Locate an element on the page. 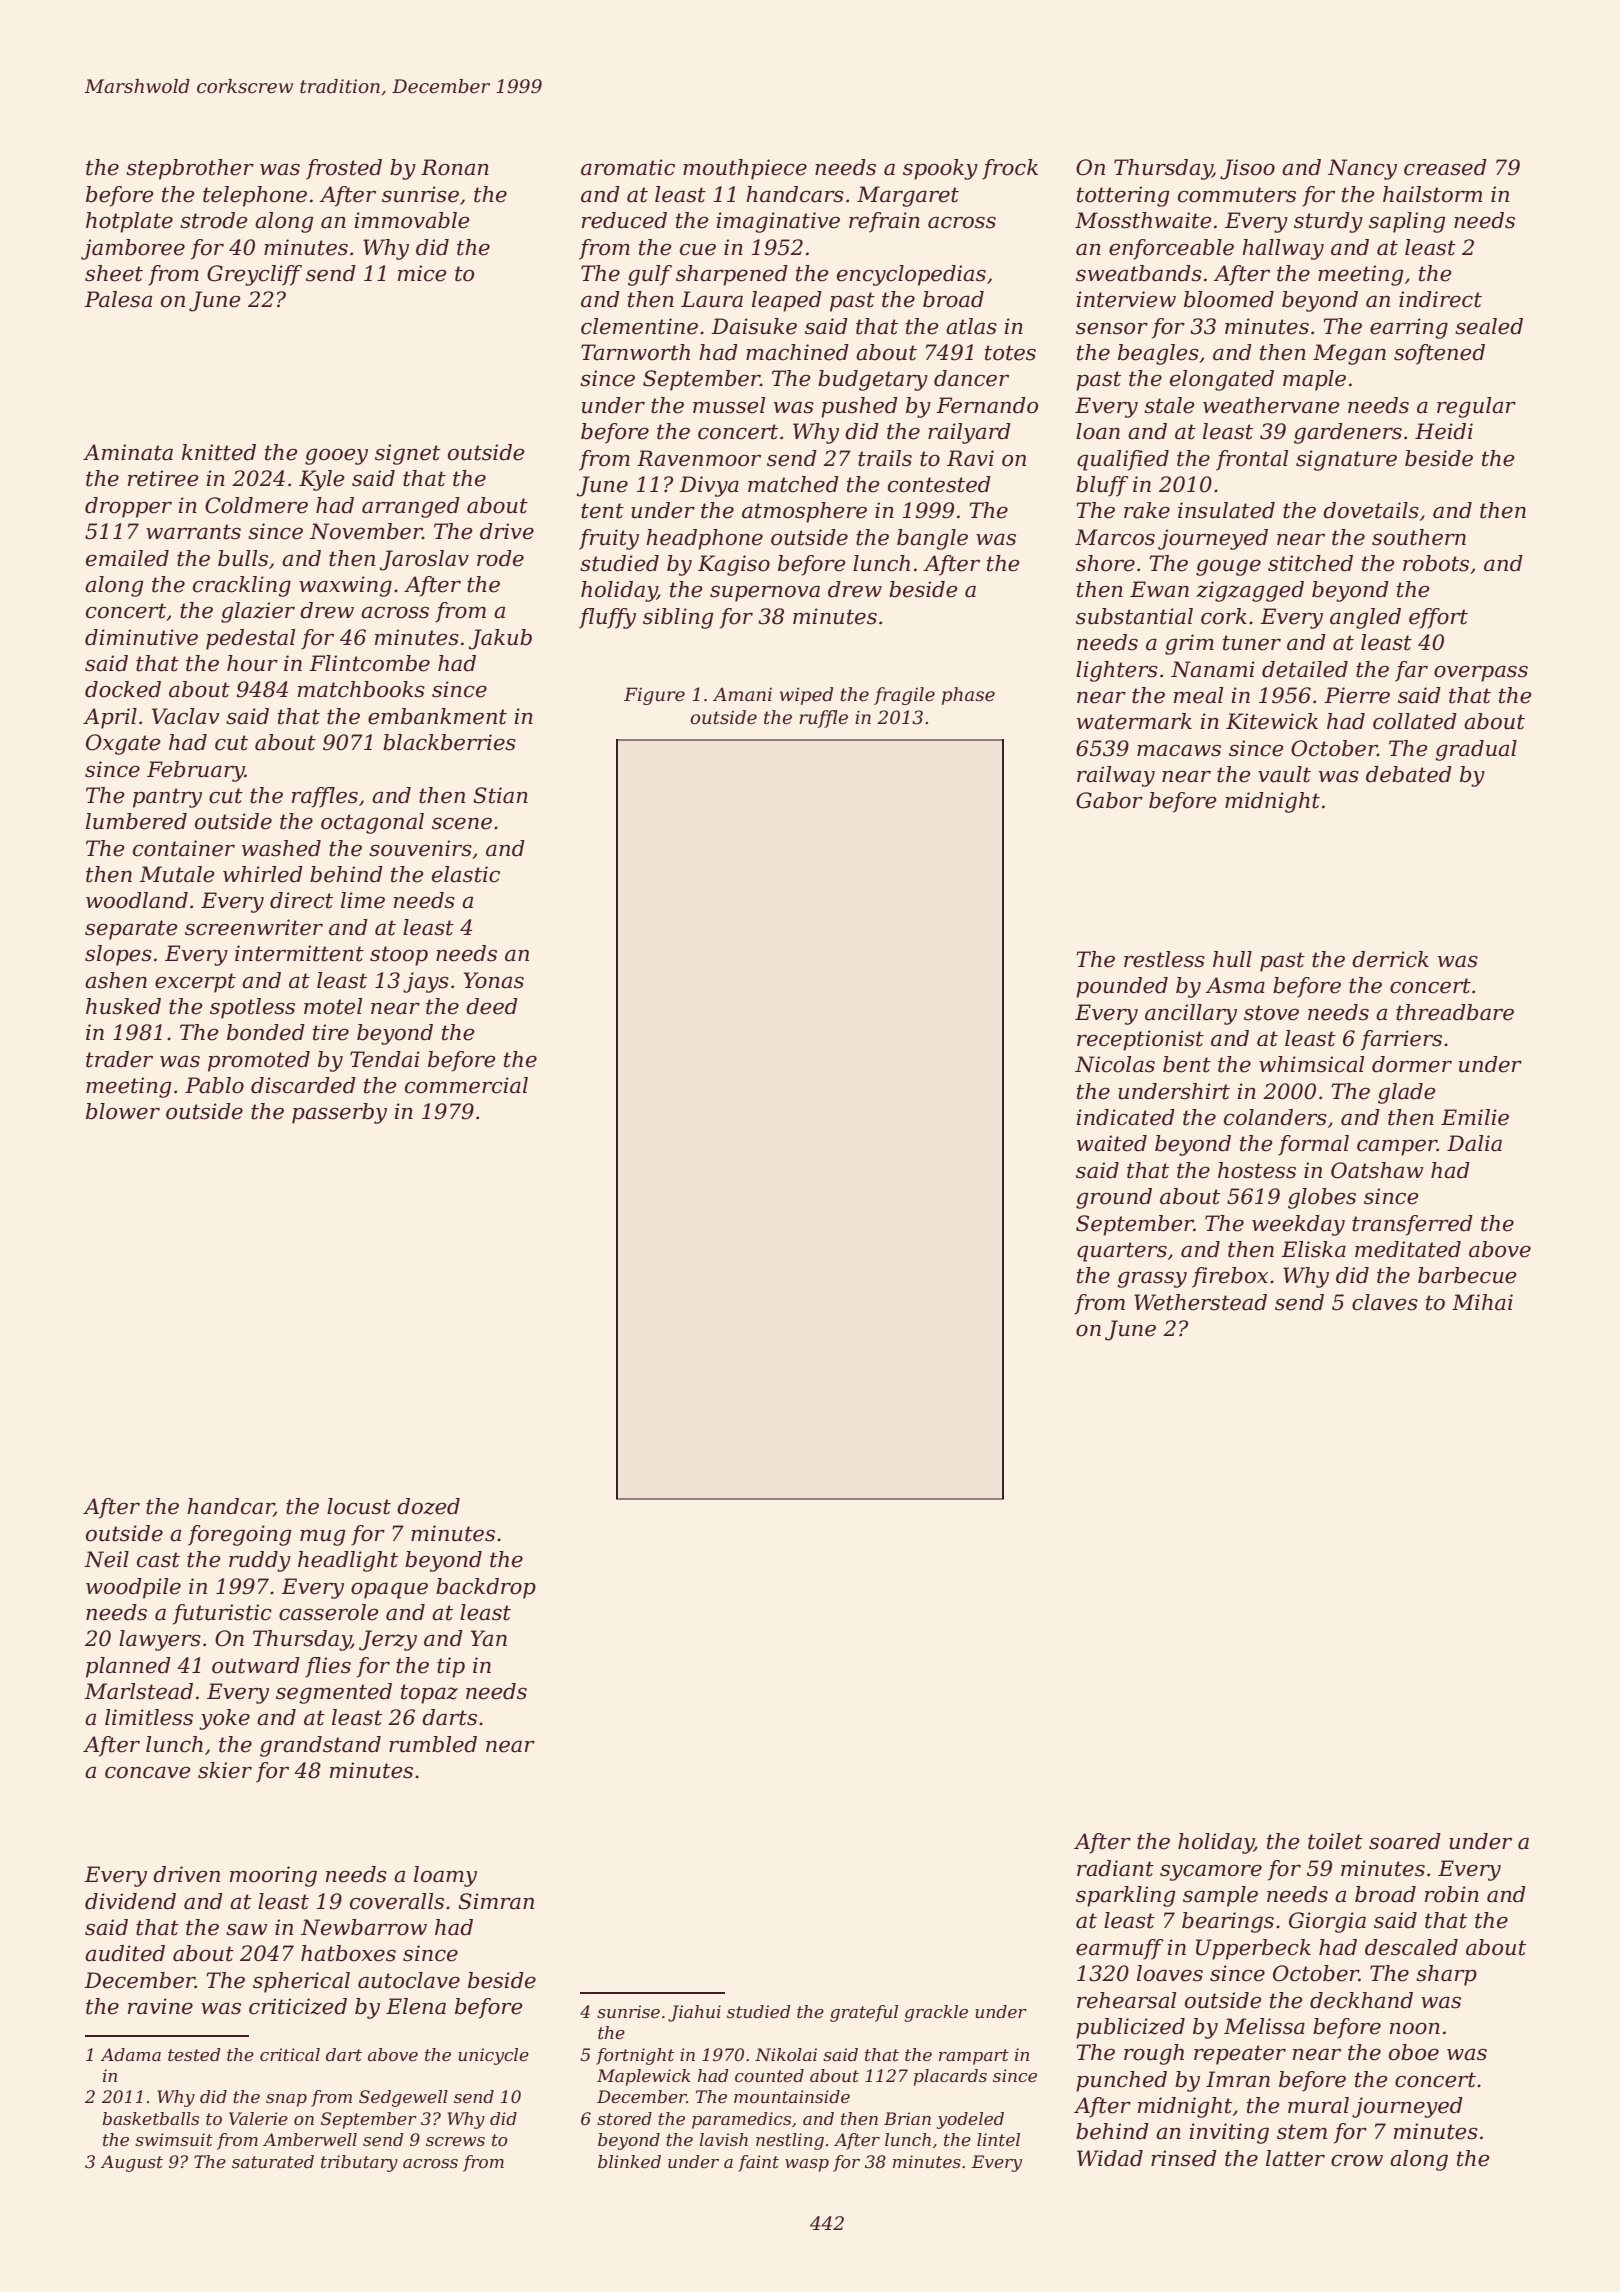  blinked is located at coordinates (629, 2161).
